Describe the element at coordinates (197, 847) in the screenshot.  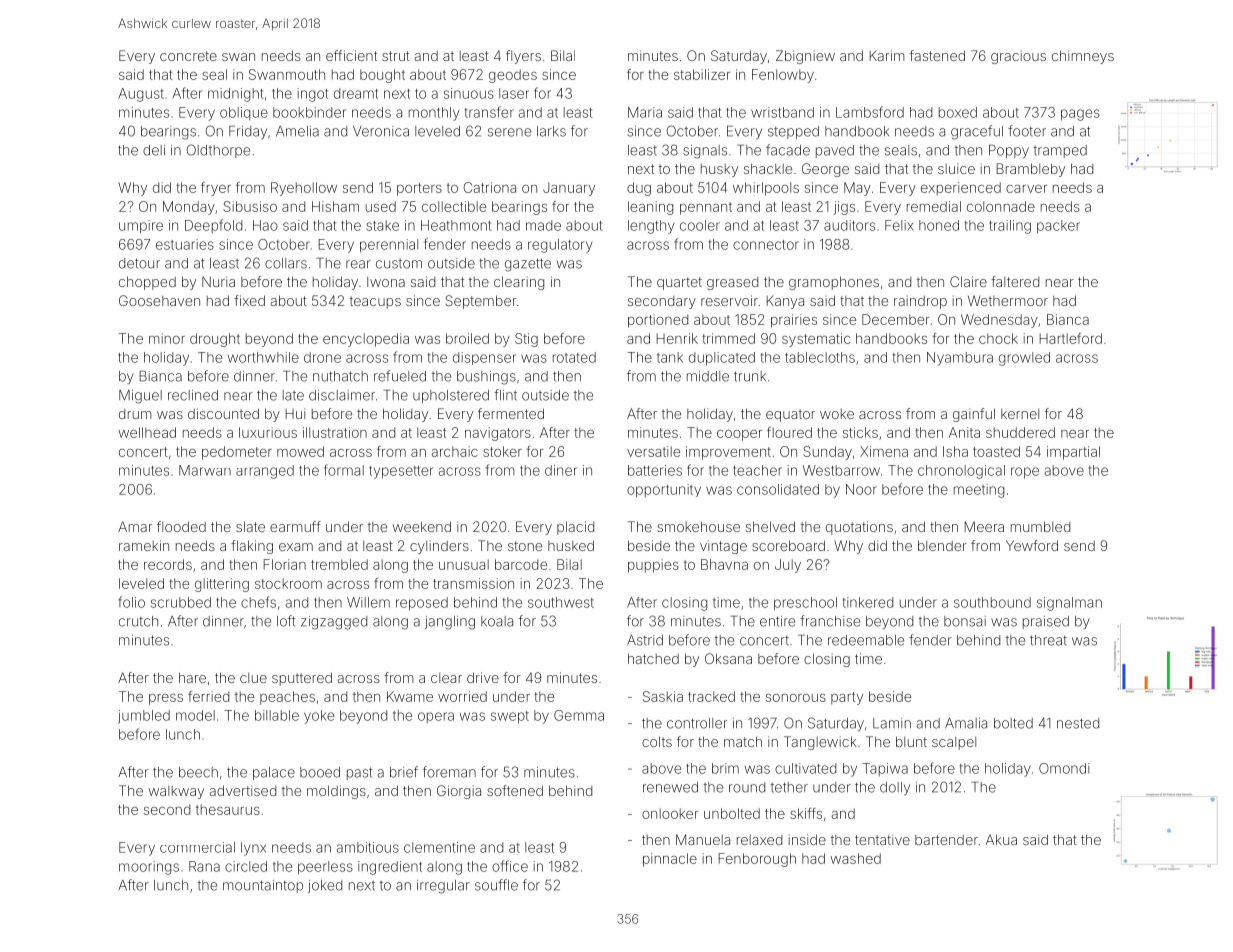
I see `commercial` at that location.
